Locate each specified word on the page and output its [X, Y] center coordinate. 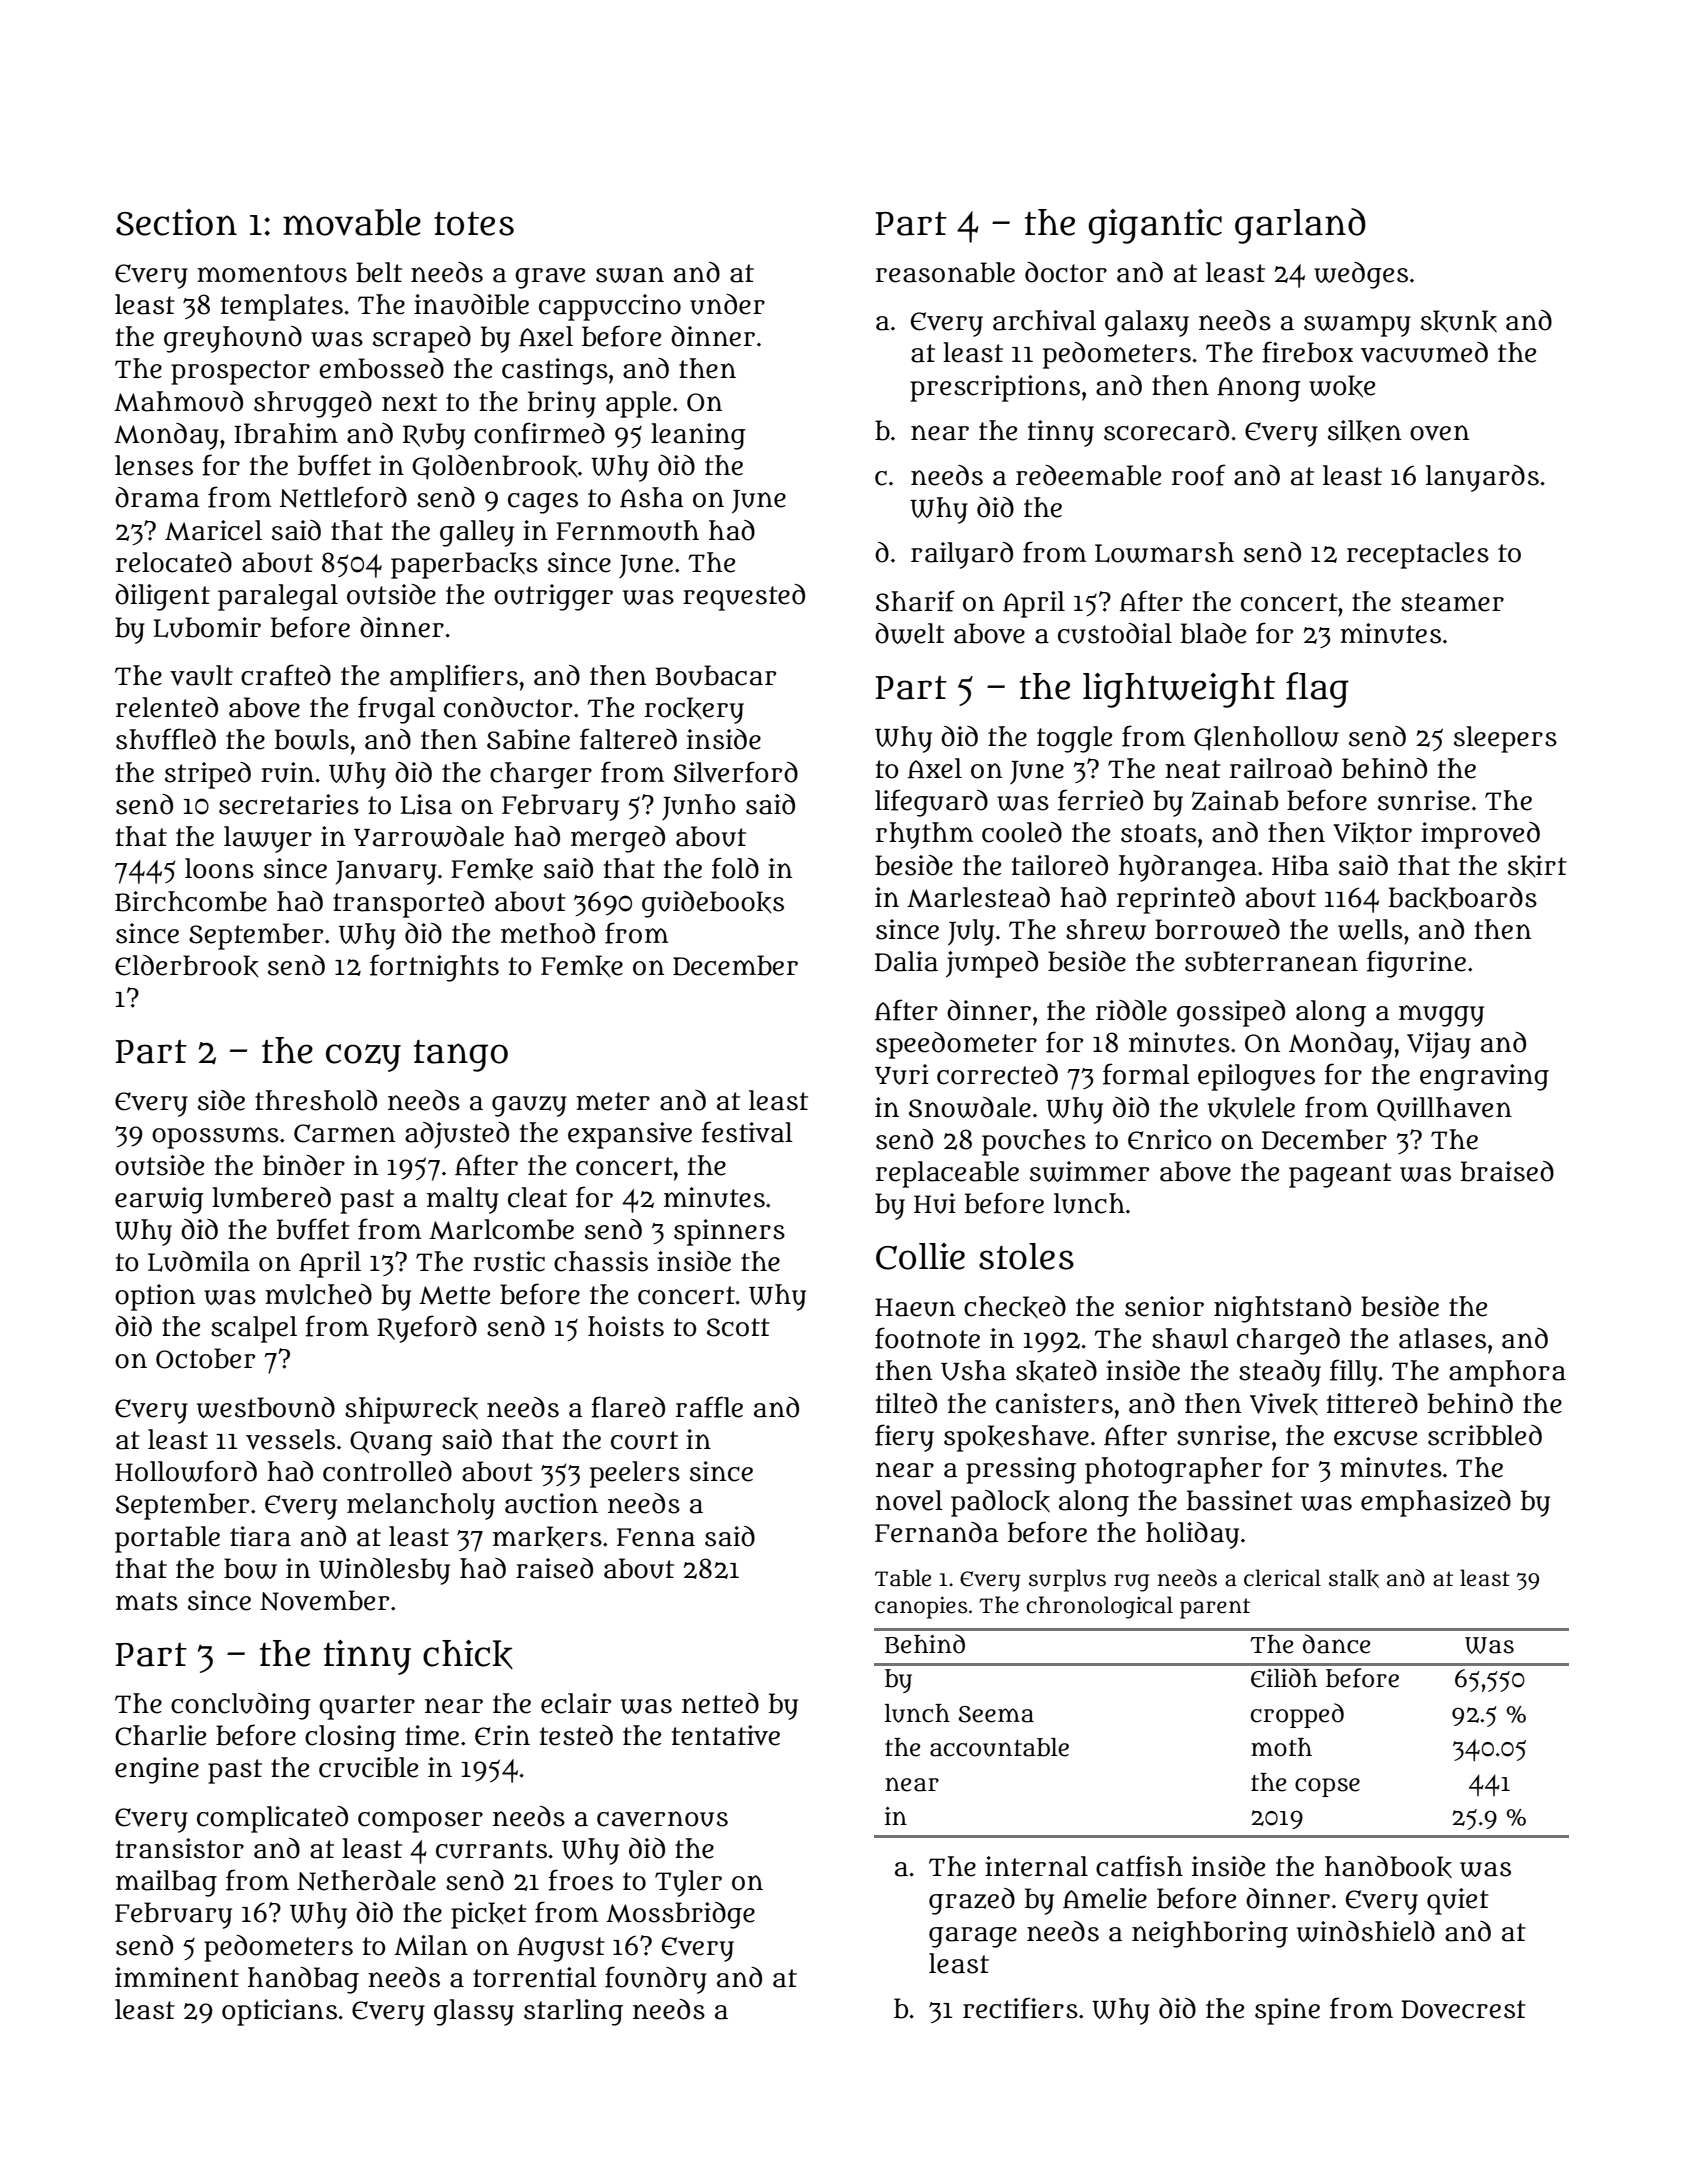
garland [1300, 226]
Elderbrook [187, 966]
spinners [729, 1232]
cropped [1297, 1715]
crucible [368, 1767]
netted [720, 1703]
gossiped [1231, 1013]
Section [176, 222]
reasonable [945, 272]
